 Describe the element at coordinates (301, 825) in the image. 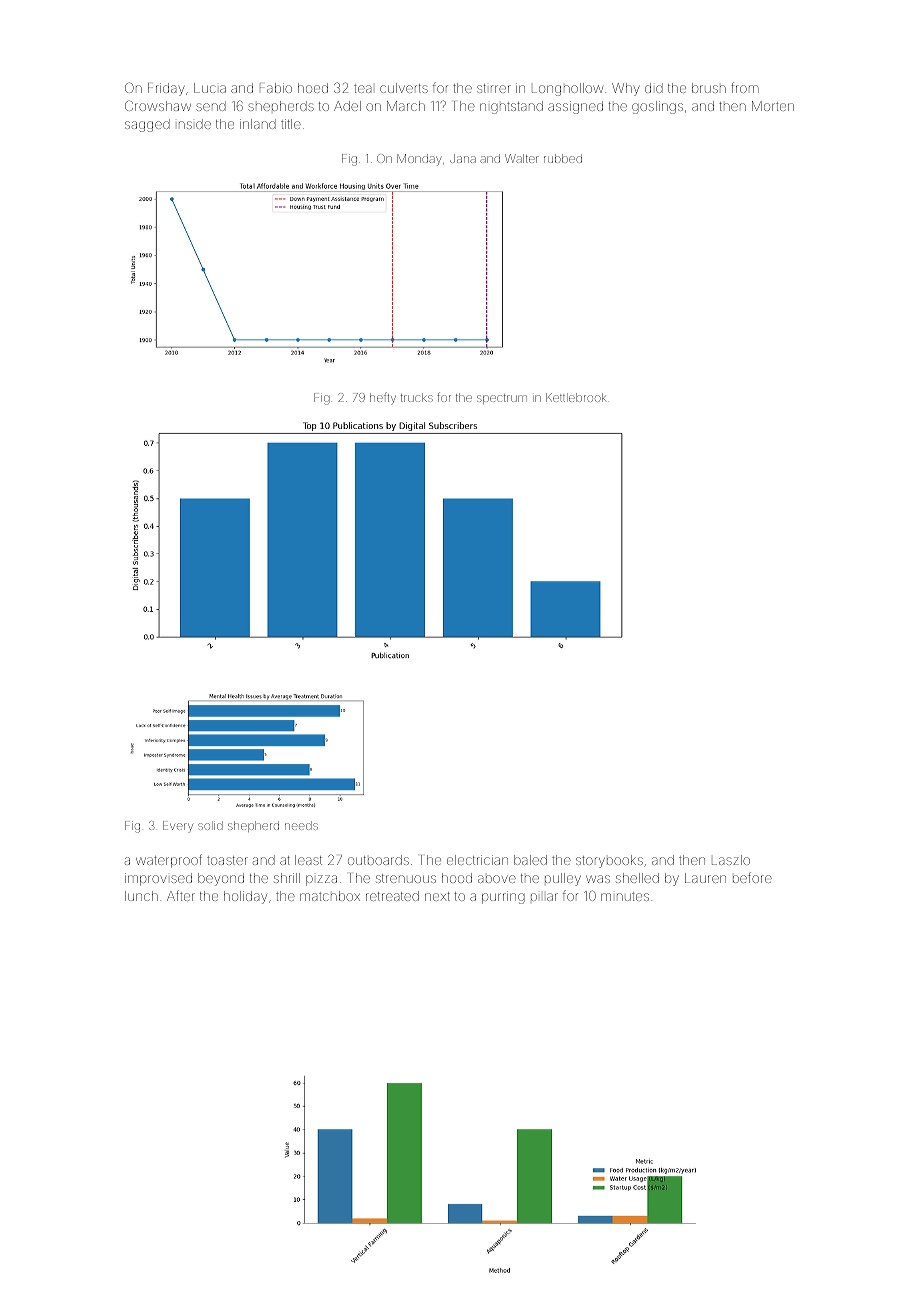

I see `needs` at that location.
